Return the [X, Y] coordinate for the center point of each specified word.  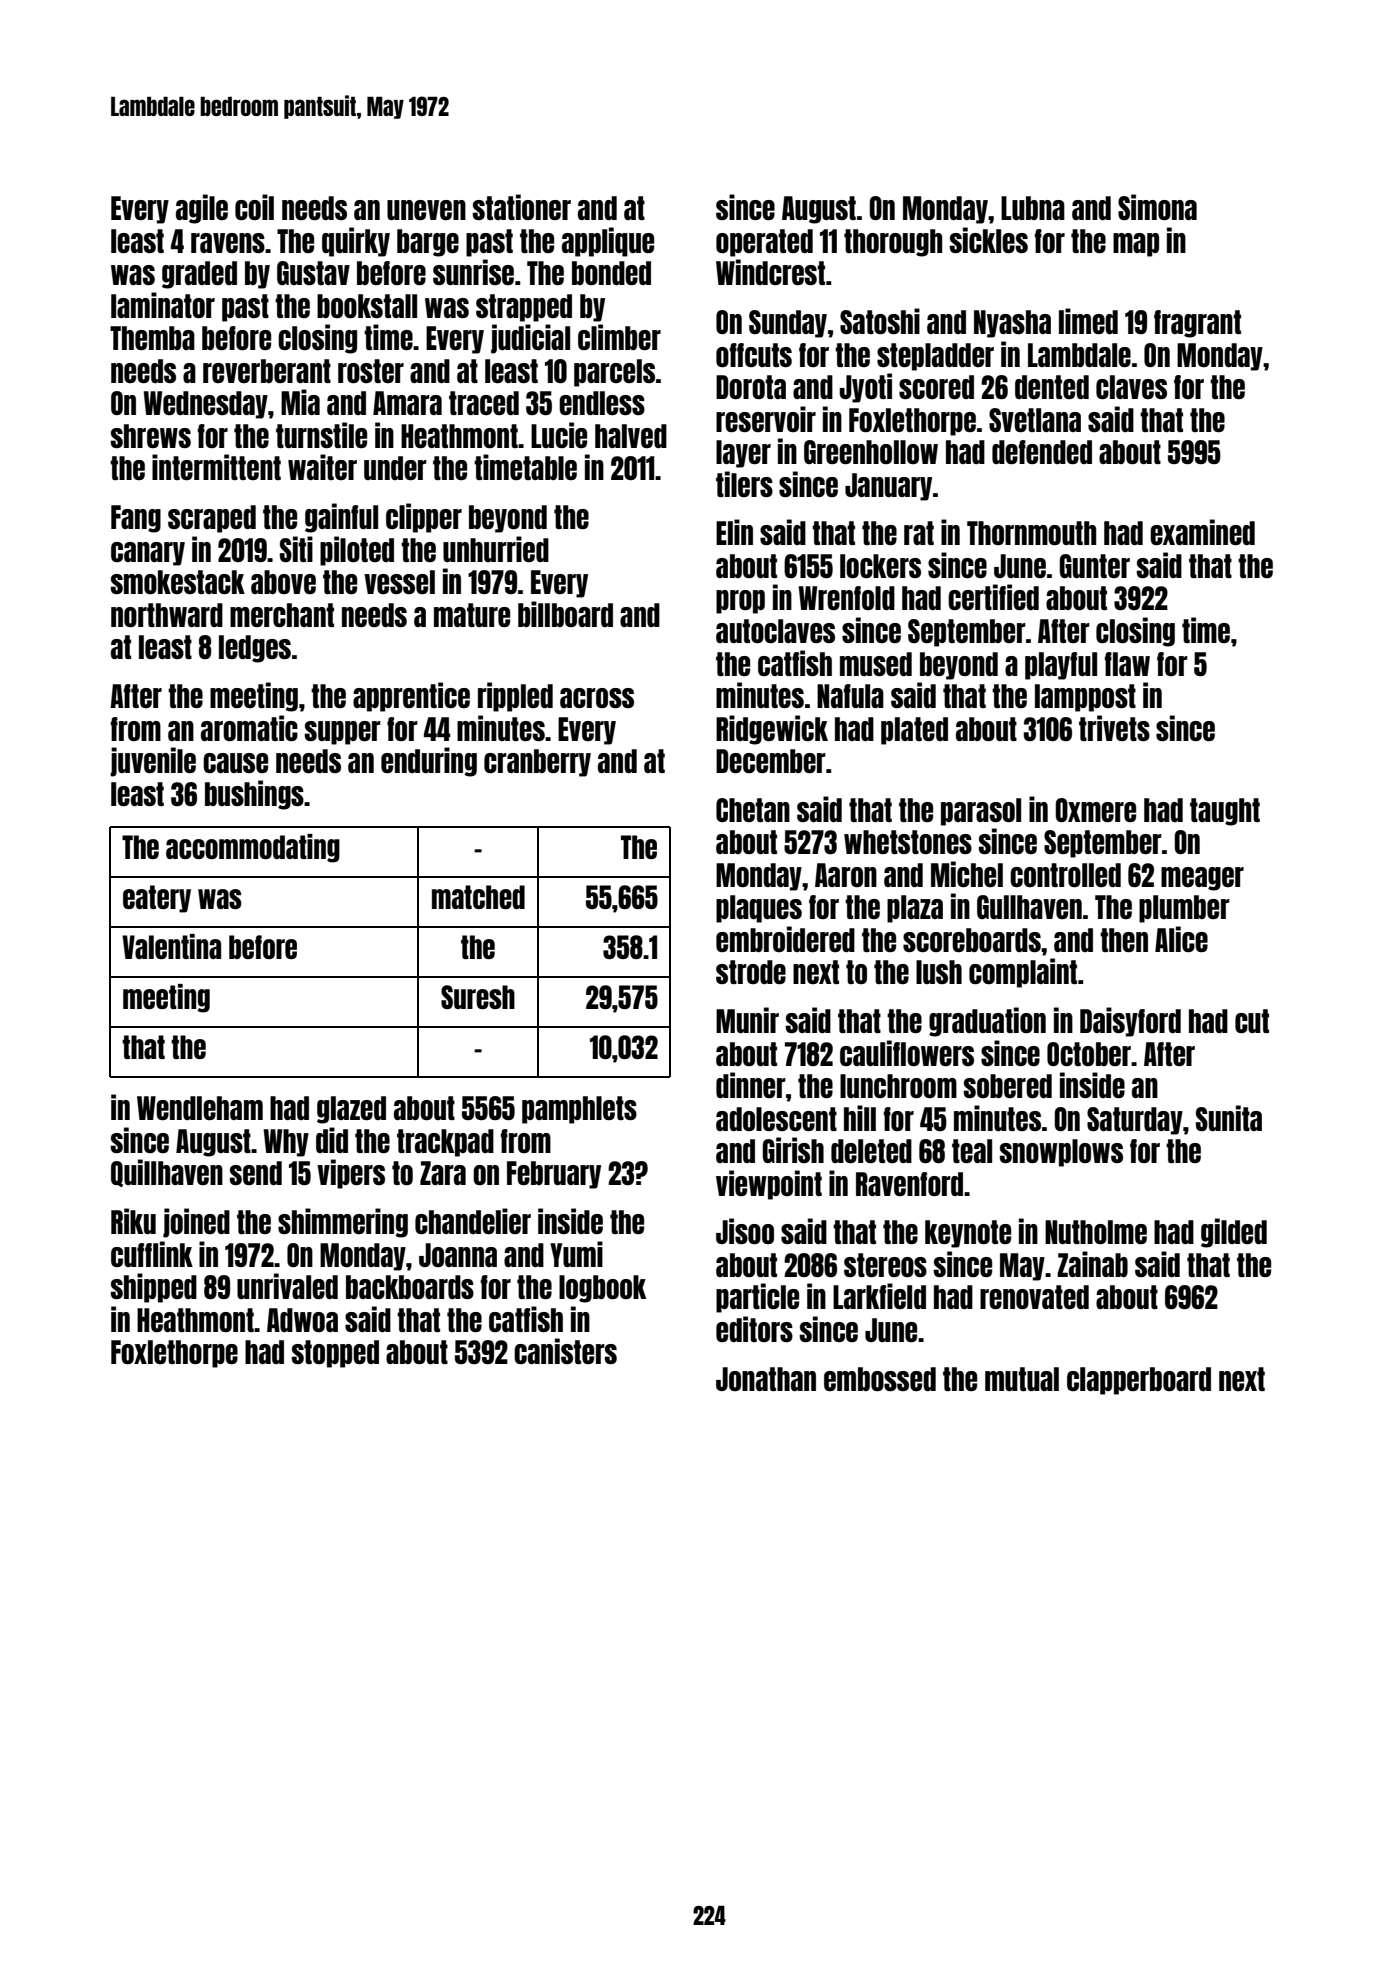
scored [936, 387]
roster [371, 371]
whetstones [908, 842]
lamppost [1085, 698]
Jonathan [766, 1379]
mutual [1022, 1379]
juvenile [153, 762]
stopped [335, 1354]
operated [764, 243]
